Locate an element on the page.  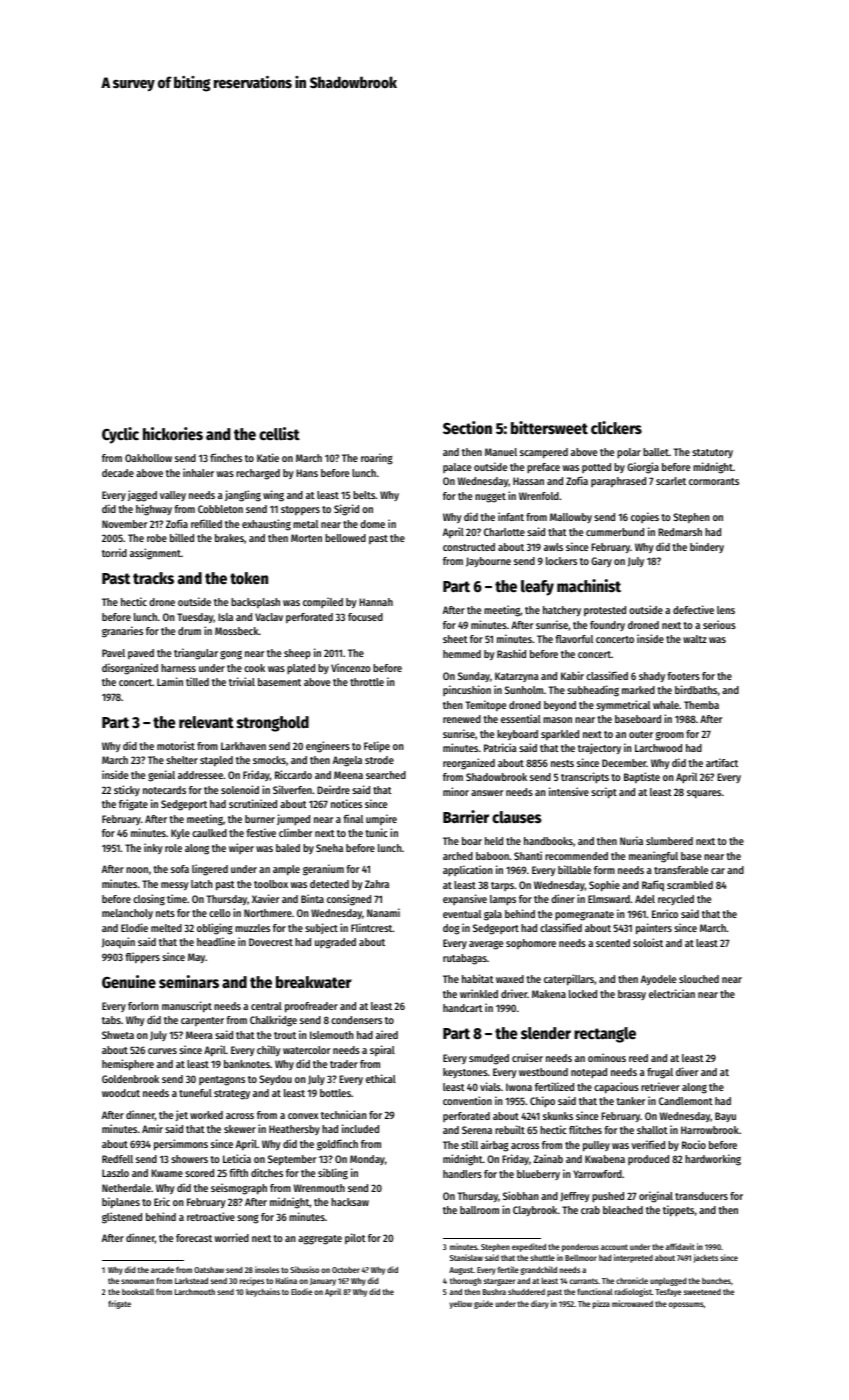
seminars is located at coordinates (189, 982).
